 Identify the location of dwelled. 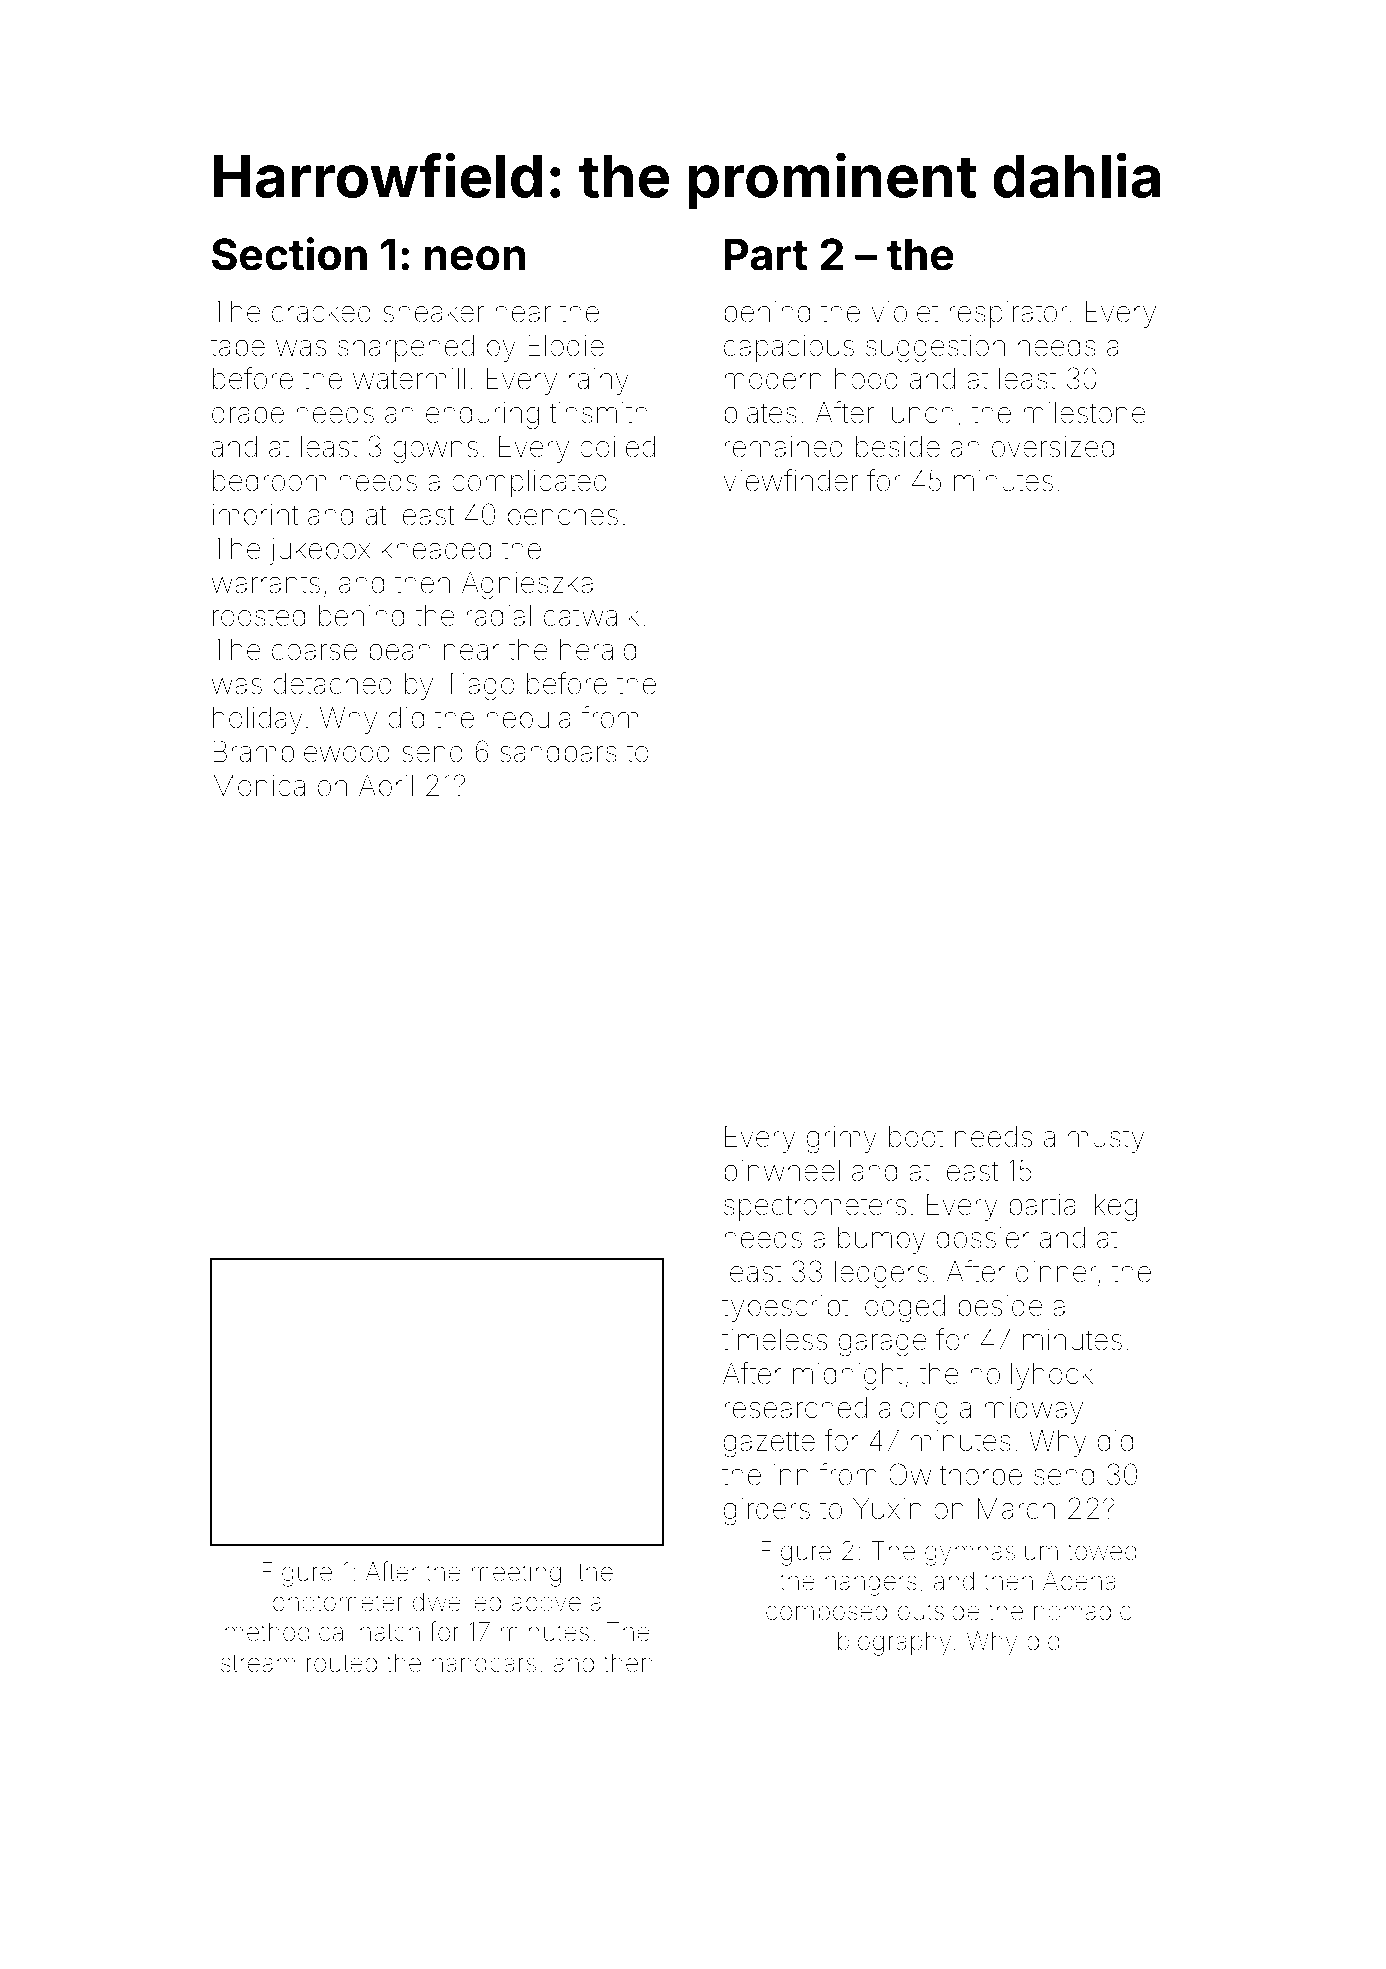
(457, 1602).
